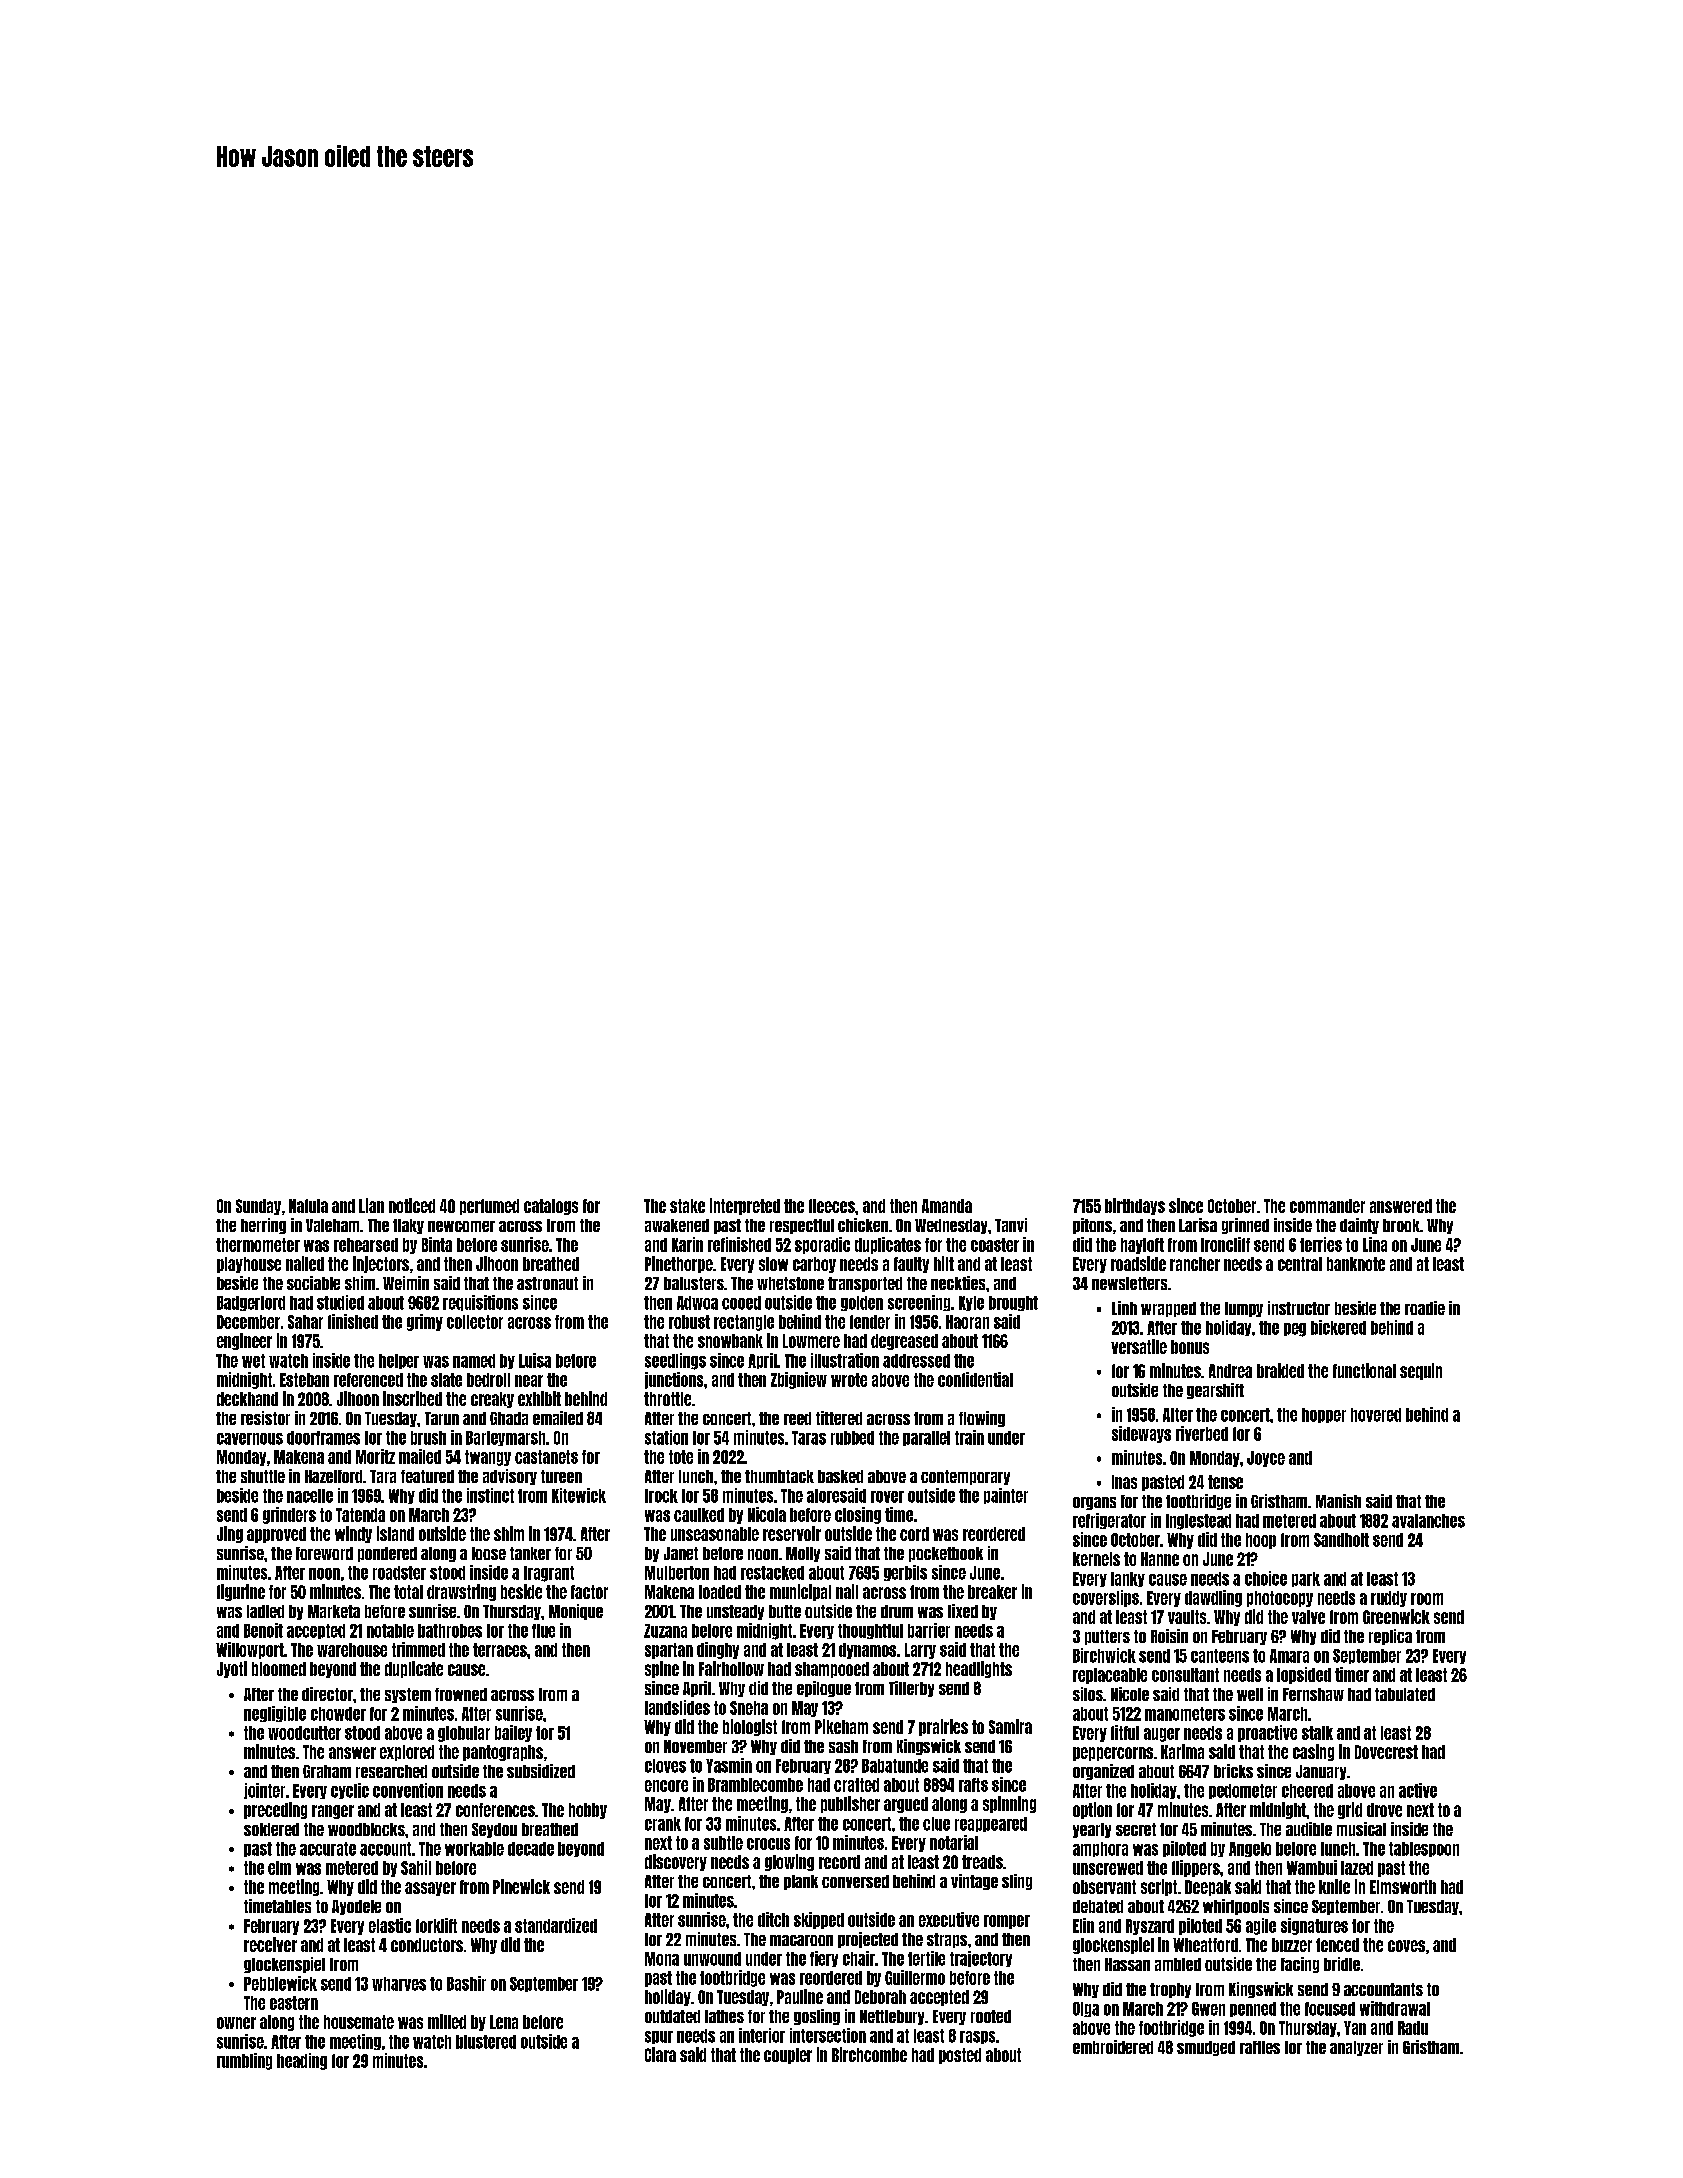 This page has width=1683, height=2178. What do you see at coordinates (1425, 1308) in the page?
I see `roadie` at bounding box center [1425, 1308].
